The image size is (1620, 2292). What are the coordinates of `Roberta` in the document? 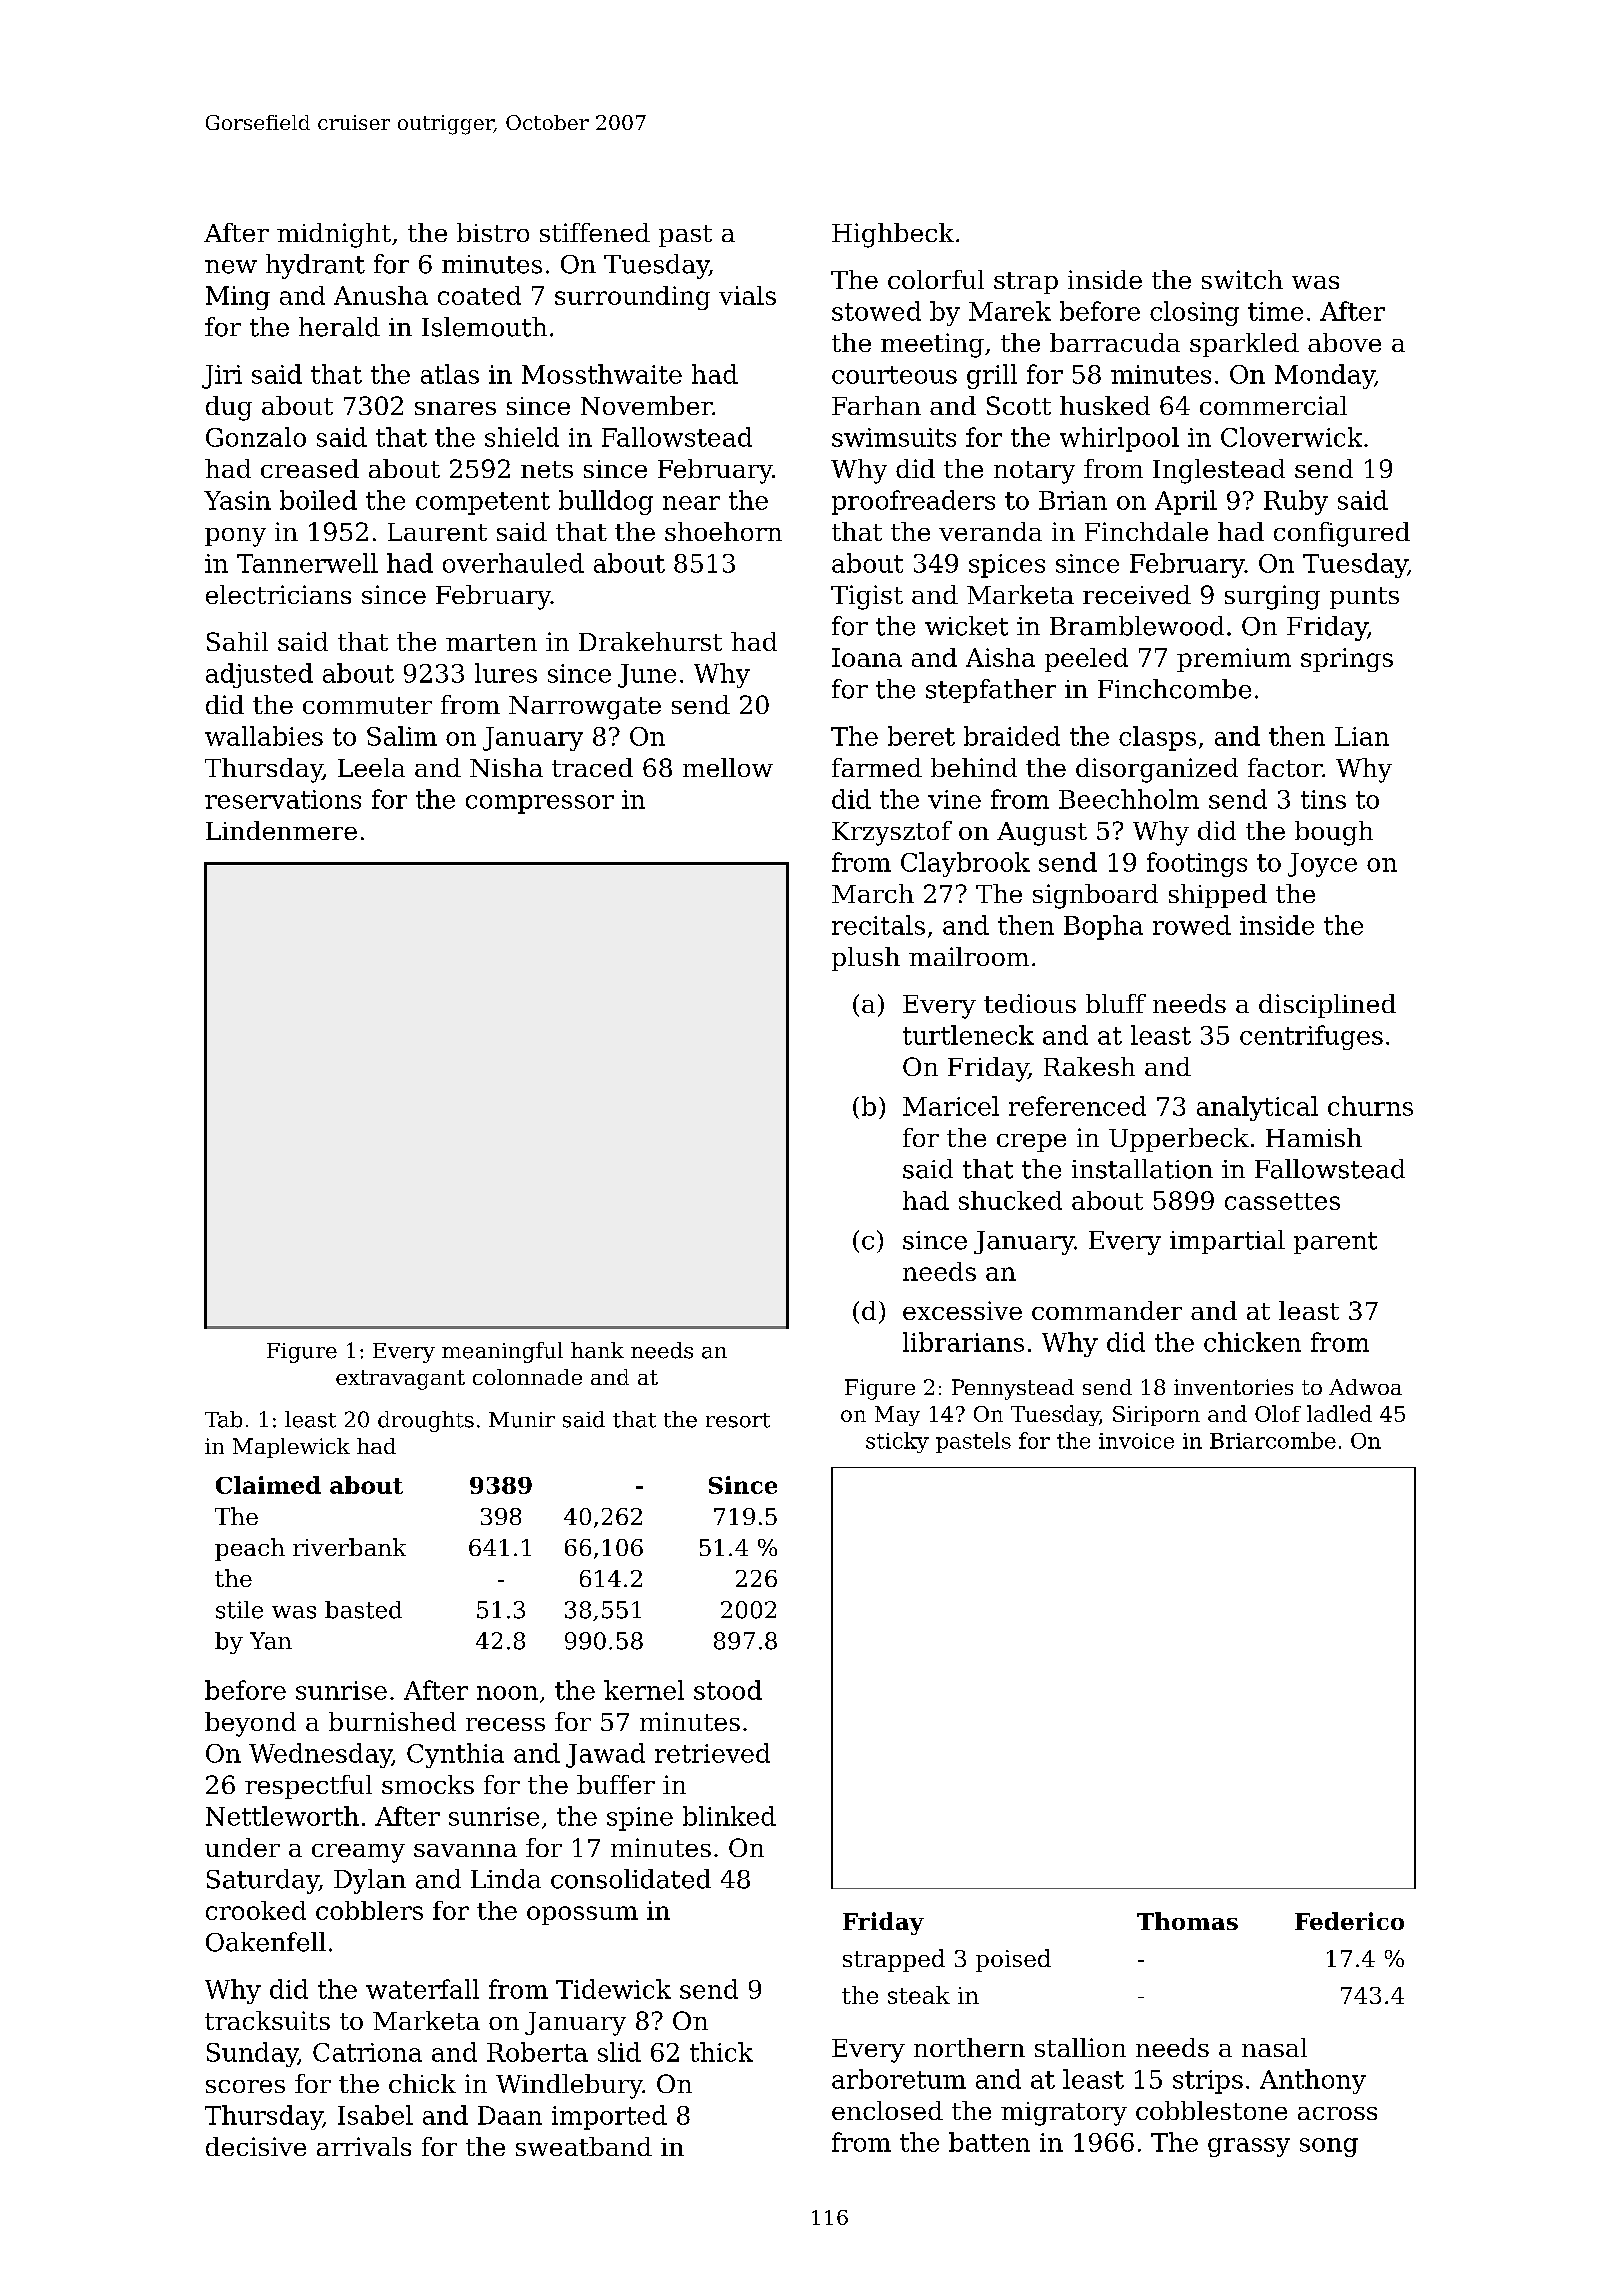 It's located at (537, 2052).
